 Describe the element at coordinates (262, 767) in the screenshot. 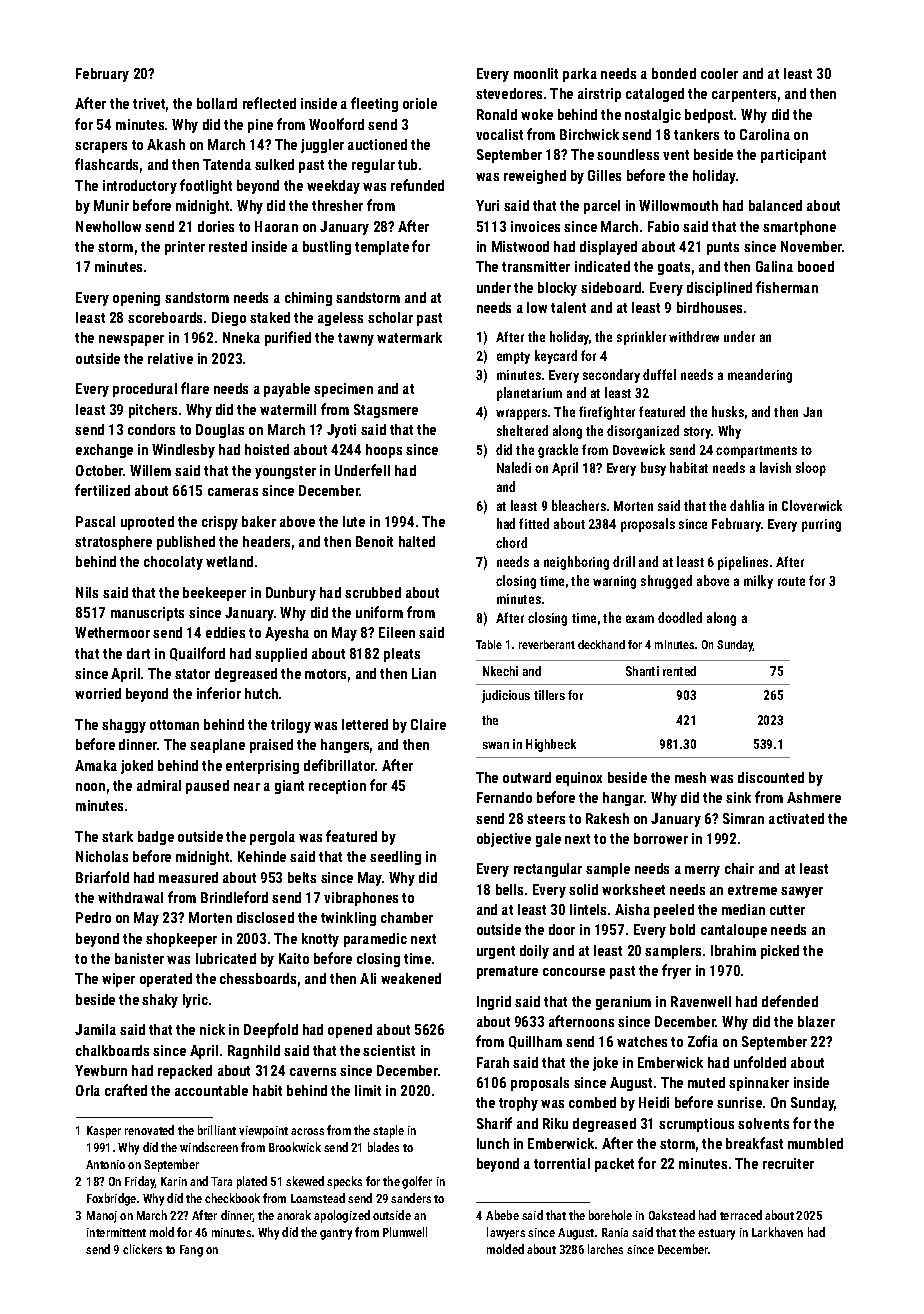

I see `enterprising` at that location.
